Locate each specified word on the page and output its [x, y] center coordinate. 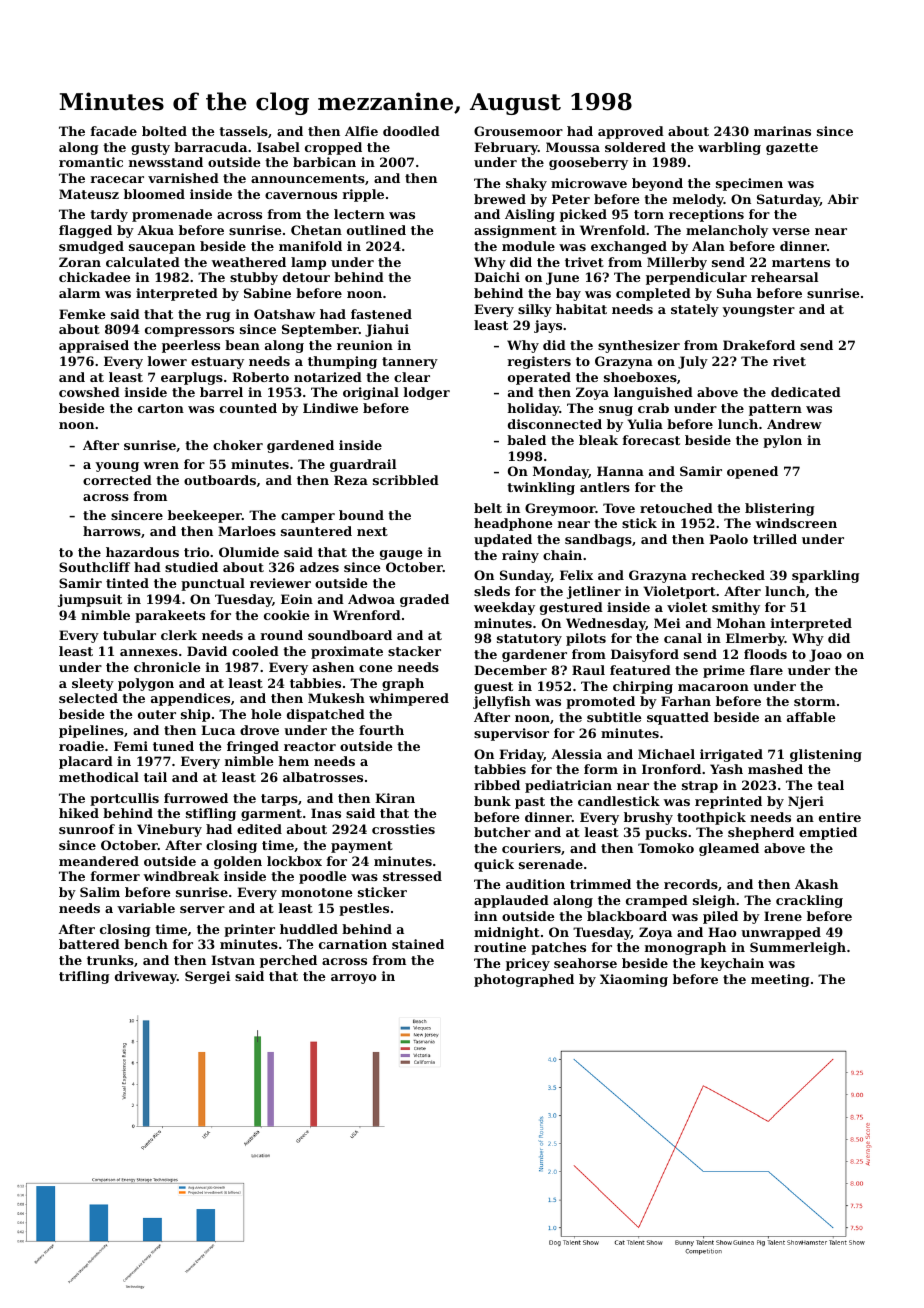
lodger [427, 393]
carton [161, 408]
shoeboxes [640, 377]
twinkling [541, 488]
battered [89, 944]
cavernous [301, 195]
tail [155, 777]
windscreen [796, 523]
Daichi [497, 277]
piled [720, 917]
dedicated [806, 392]
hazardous [142, 552]
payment [362, 847]
